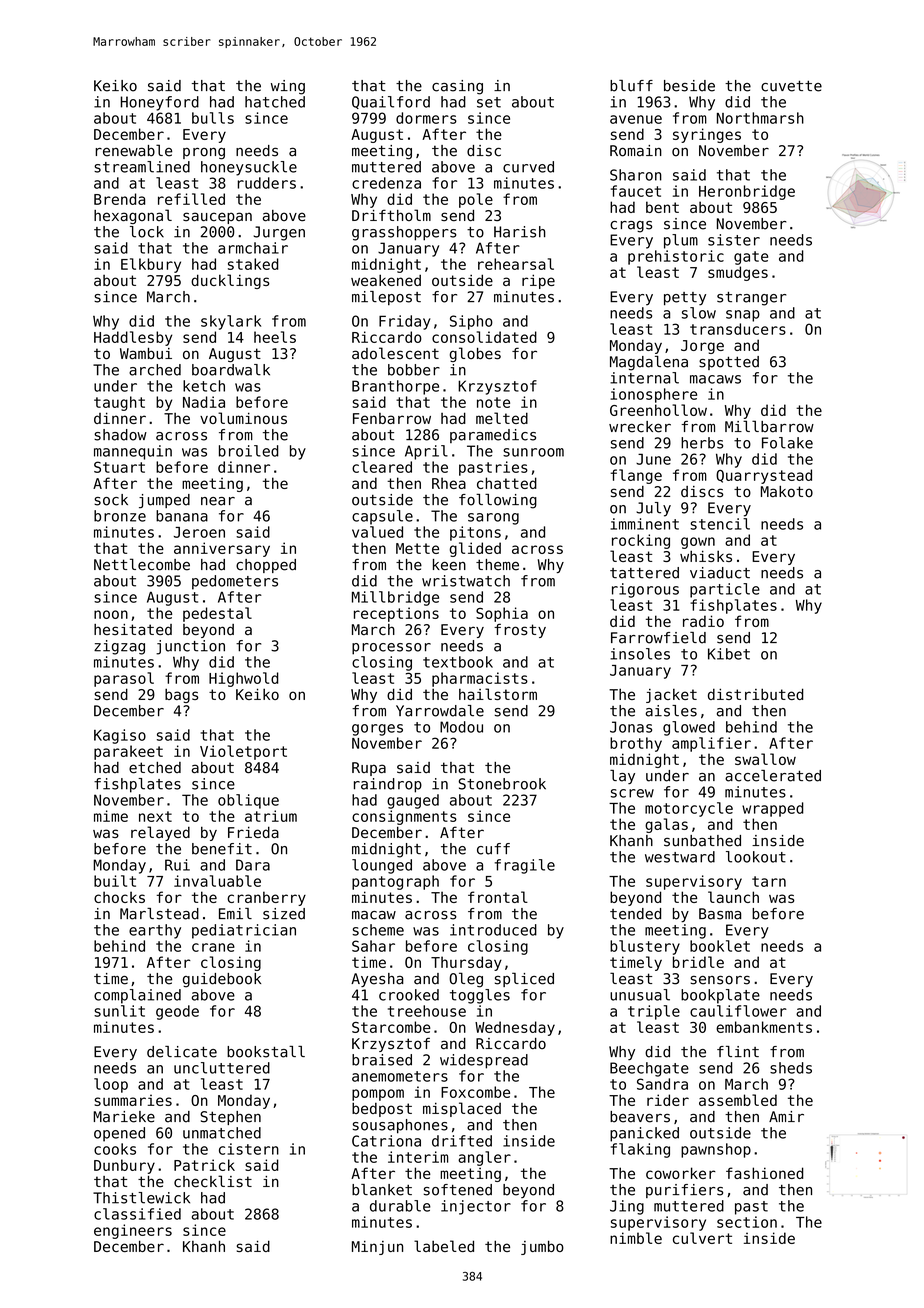 This image has width=924, height=1308. I want to click on benefit, so click(222, 849).
